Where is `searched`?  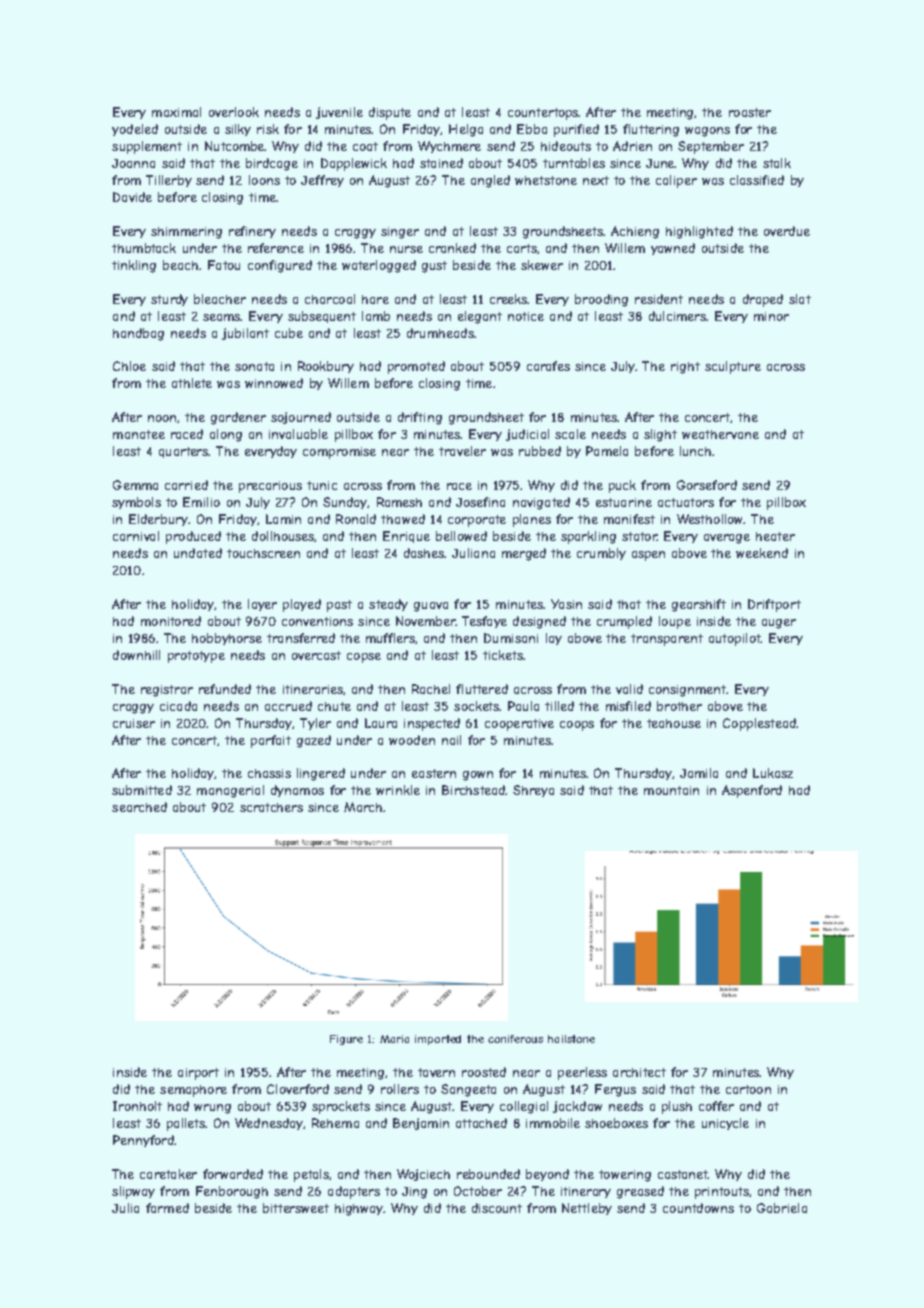 searched is located at coordinates (139, 807).
